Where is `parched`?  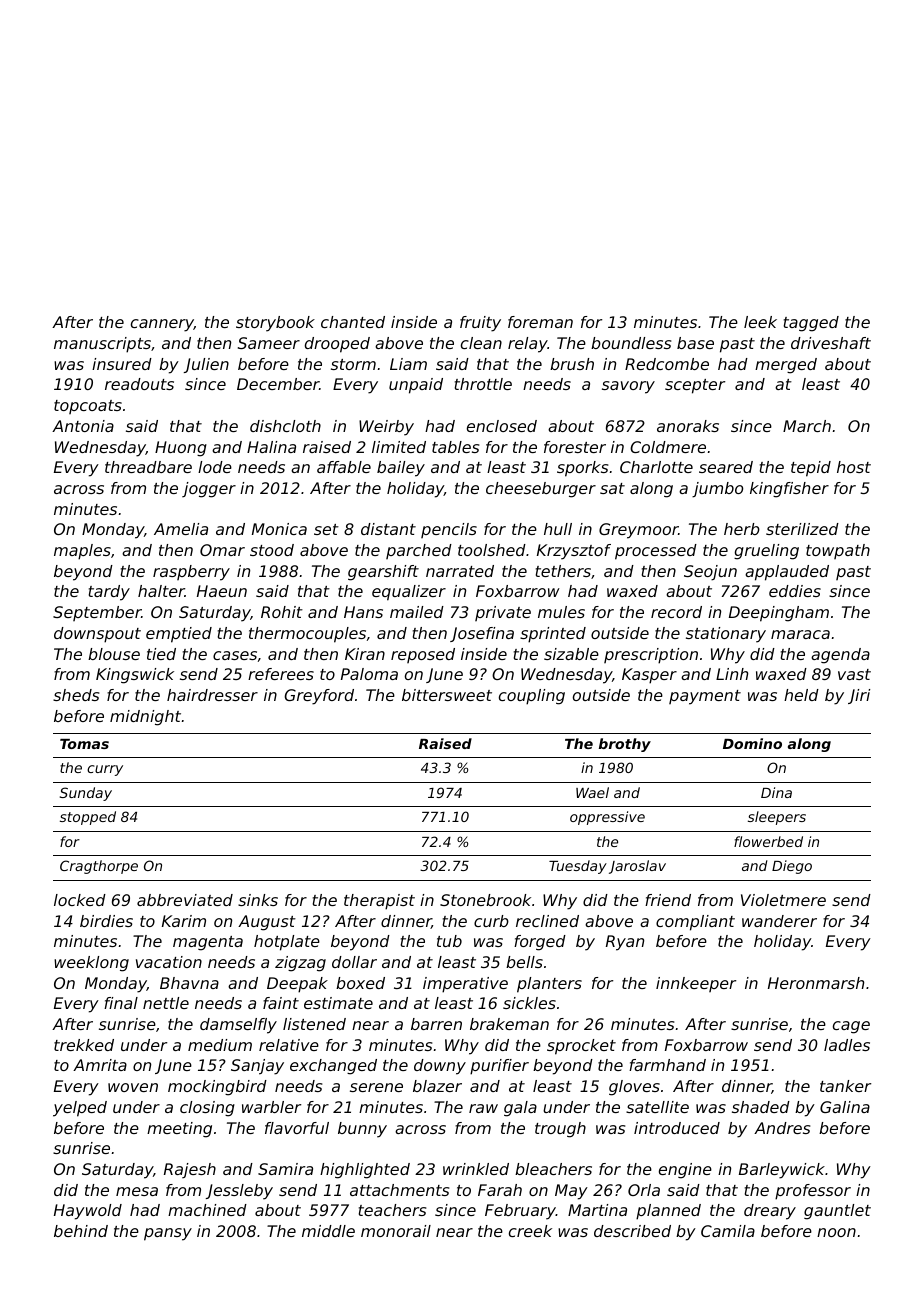 parched is located at coordinates (419, 551).
